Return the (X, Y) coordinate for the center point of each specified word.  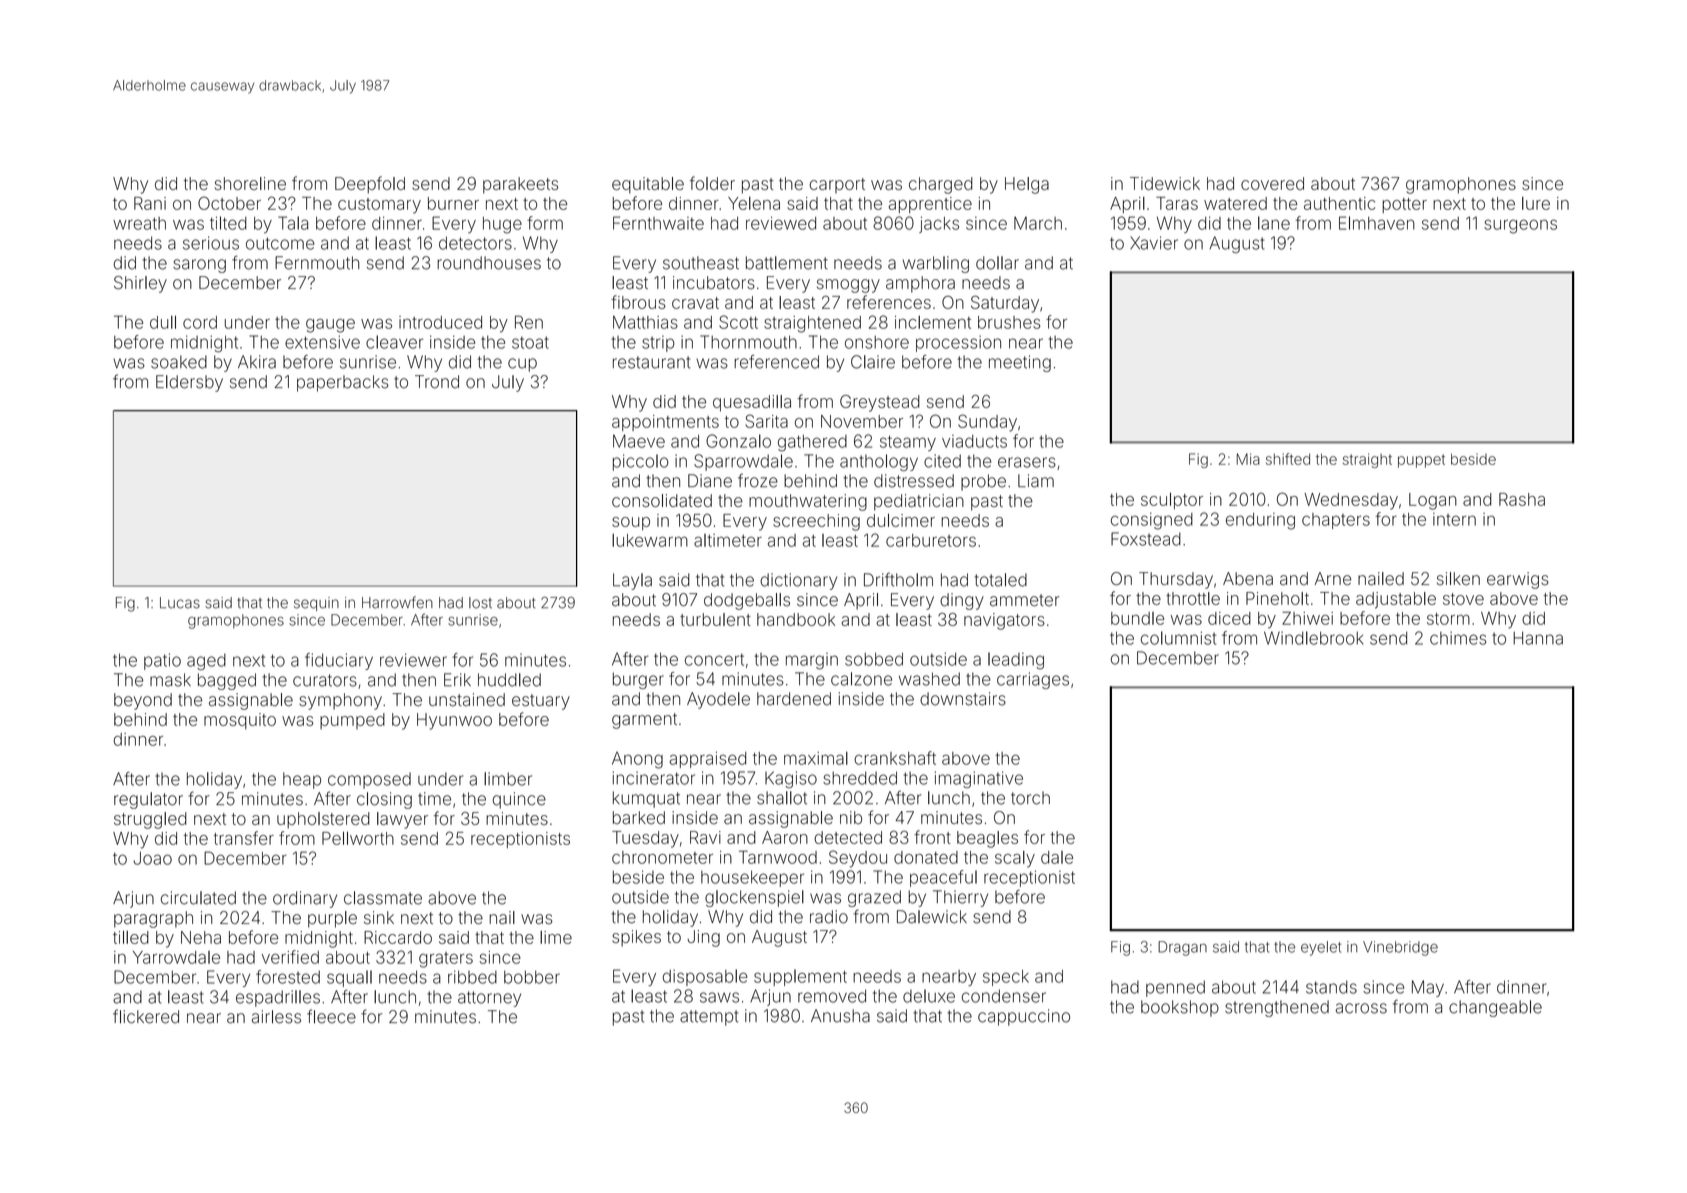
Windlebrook (1314, 638)
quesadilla (752, 403)
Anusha (840, 1016)
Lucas (180, 603)
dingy (962, 601)
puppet (1421, 461)
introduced (440, 322)
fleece (331, 1016)
